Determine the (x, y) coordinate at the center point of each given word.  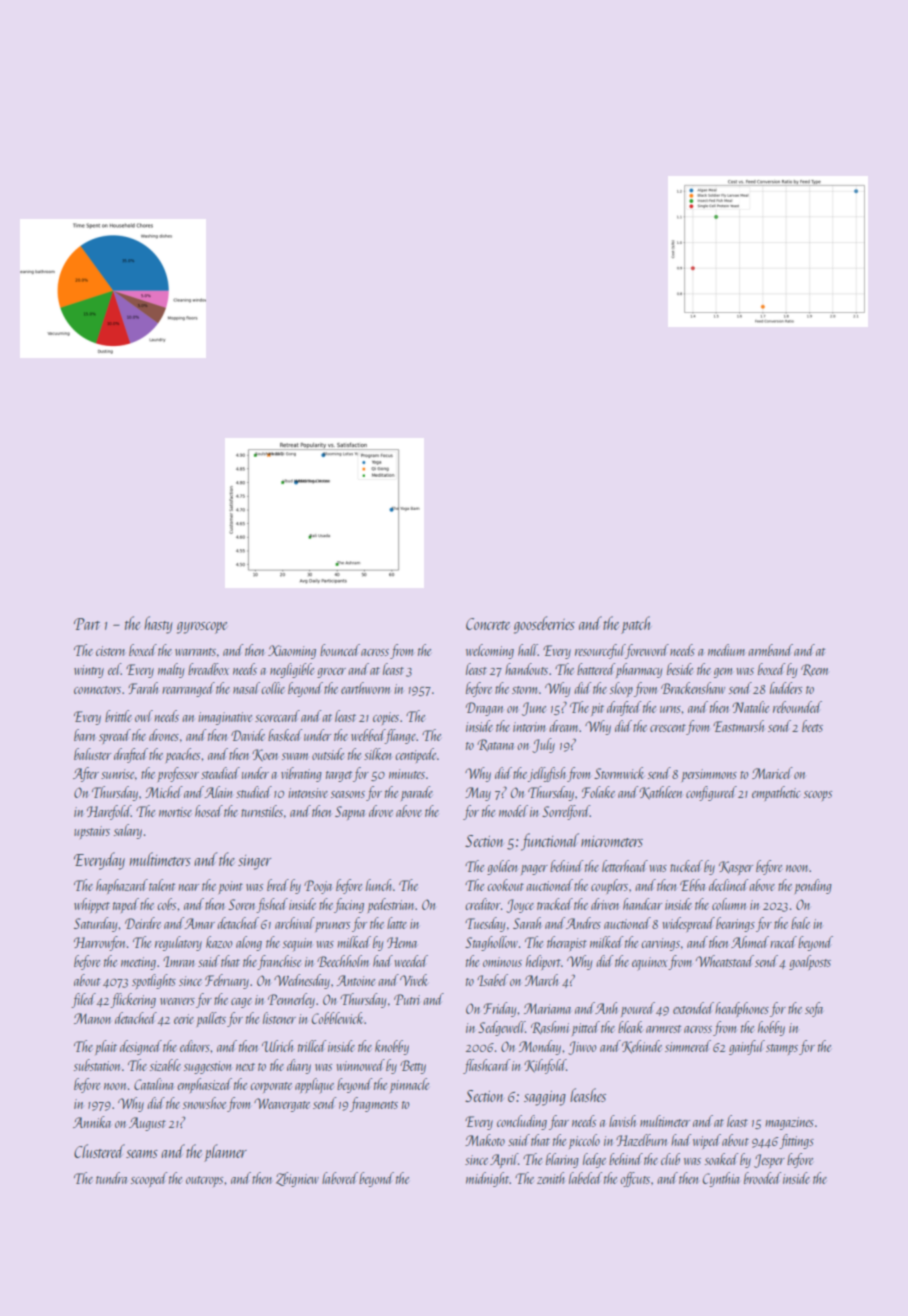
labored (340, 1178)
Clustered (99, 1151)
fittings (796, 1141)
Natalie (750, 707)
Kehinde (642, 1047)
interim (529, 727)
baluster (92, 754)
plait (106, 1047)
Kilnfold (545, 1066)
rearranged (188, 689)
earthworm (365, 688)
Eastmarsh (738, 726)
